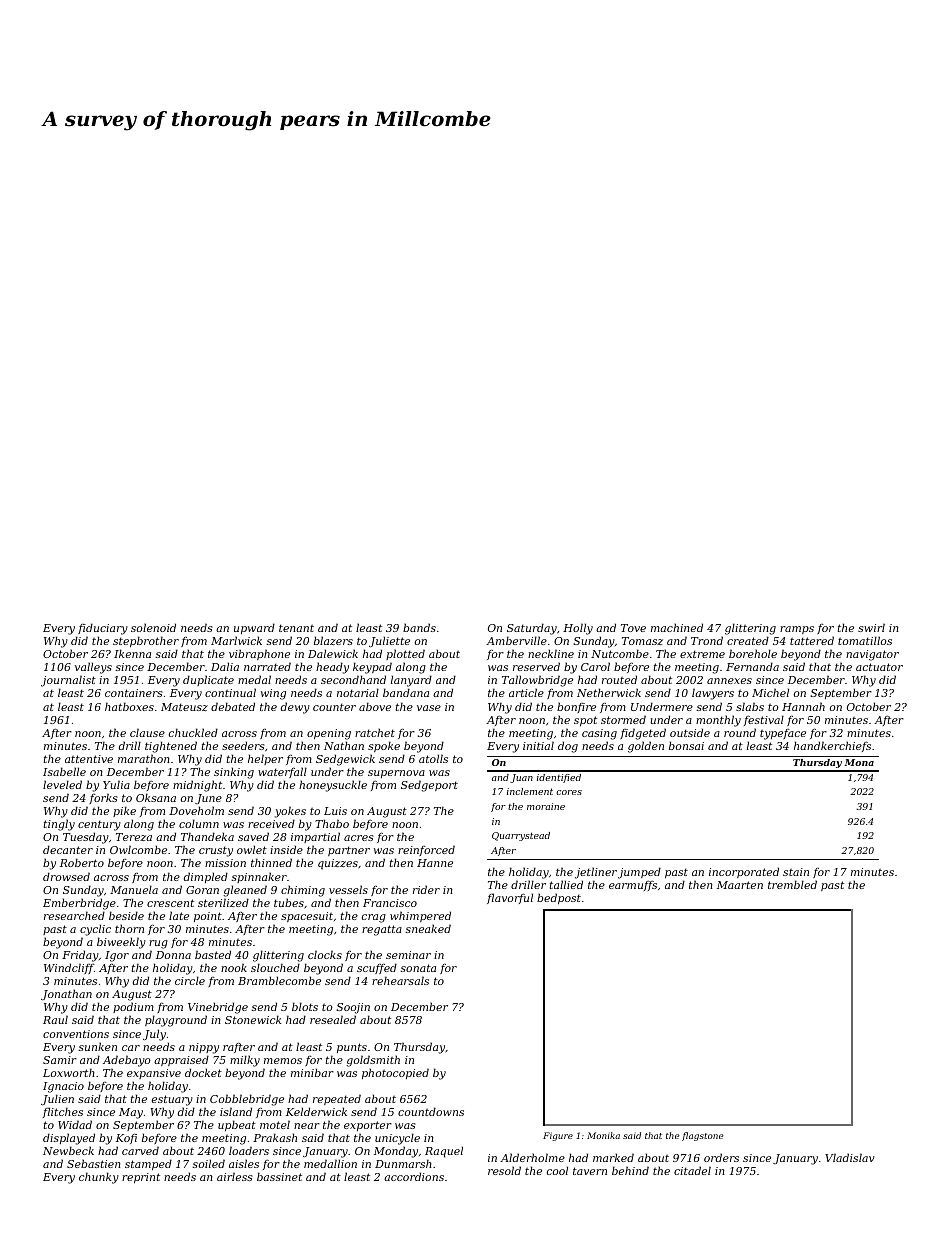 Image resolution: width=952 pixels, height=1233 pixels. I want to click on received, so click(271, 823).
